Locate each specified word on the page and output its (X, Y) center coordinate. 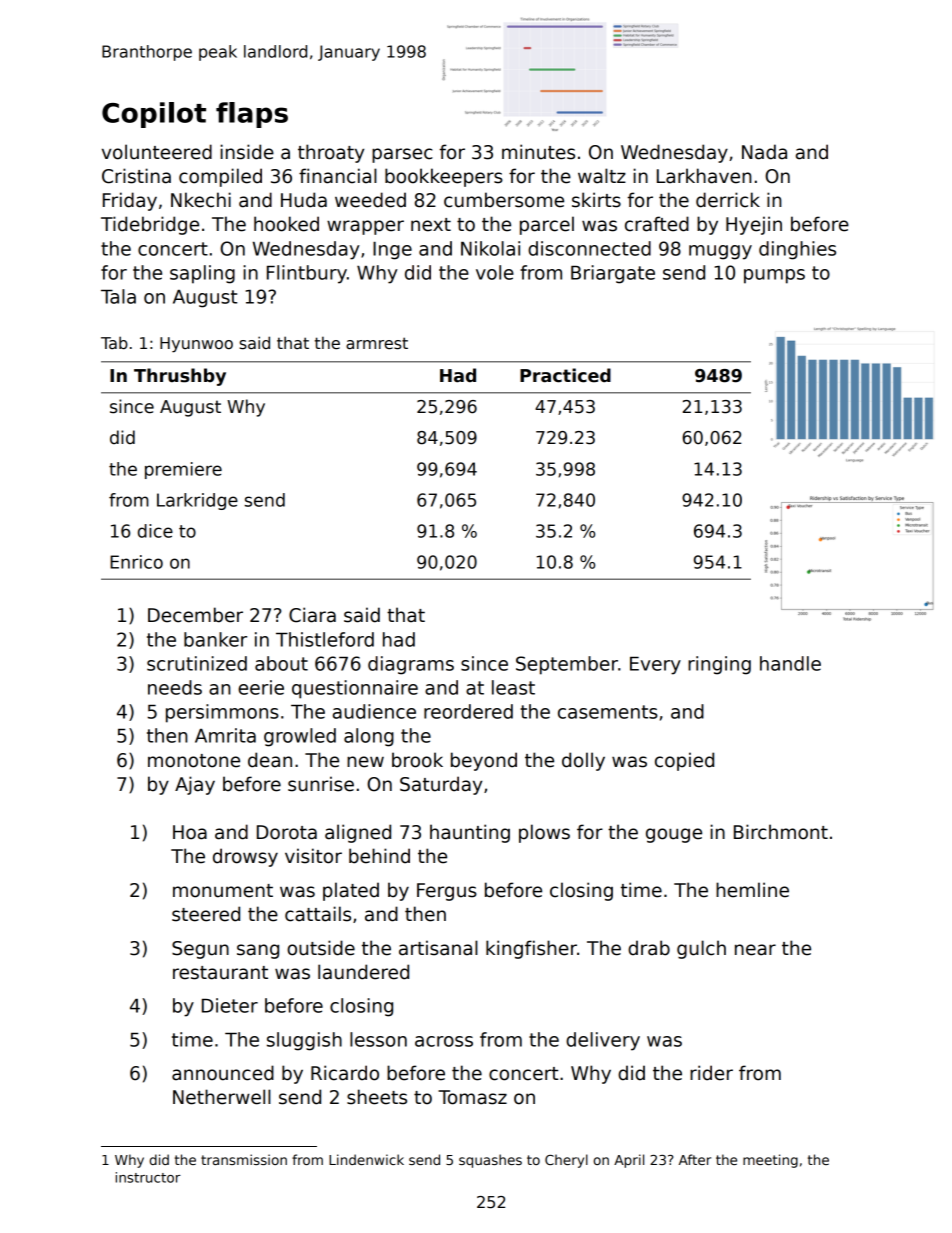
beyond (484, 761)
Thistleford (325, 639)
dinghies (797, 250)
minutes (538, 152)
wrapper (365, 227)
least (513, 687)
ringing (719, 665)
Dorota (287, 832)
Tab (114, 342)
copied (684, 761)
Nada (764, 152)
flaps (252, 115)
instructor (148, 1177)
